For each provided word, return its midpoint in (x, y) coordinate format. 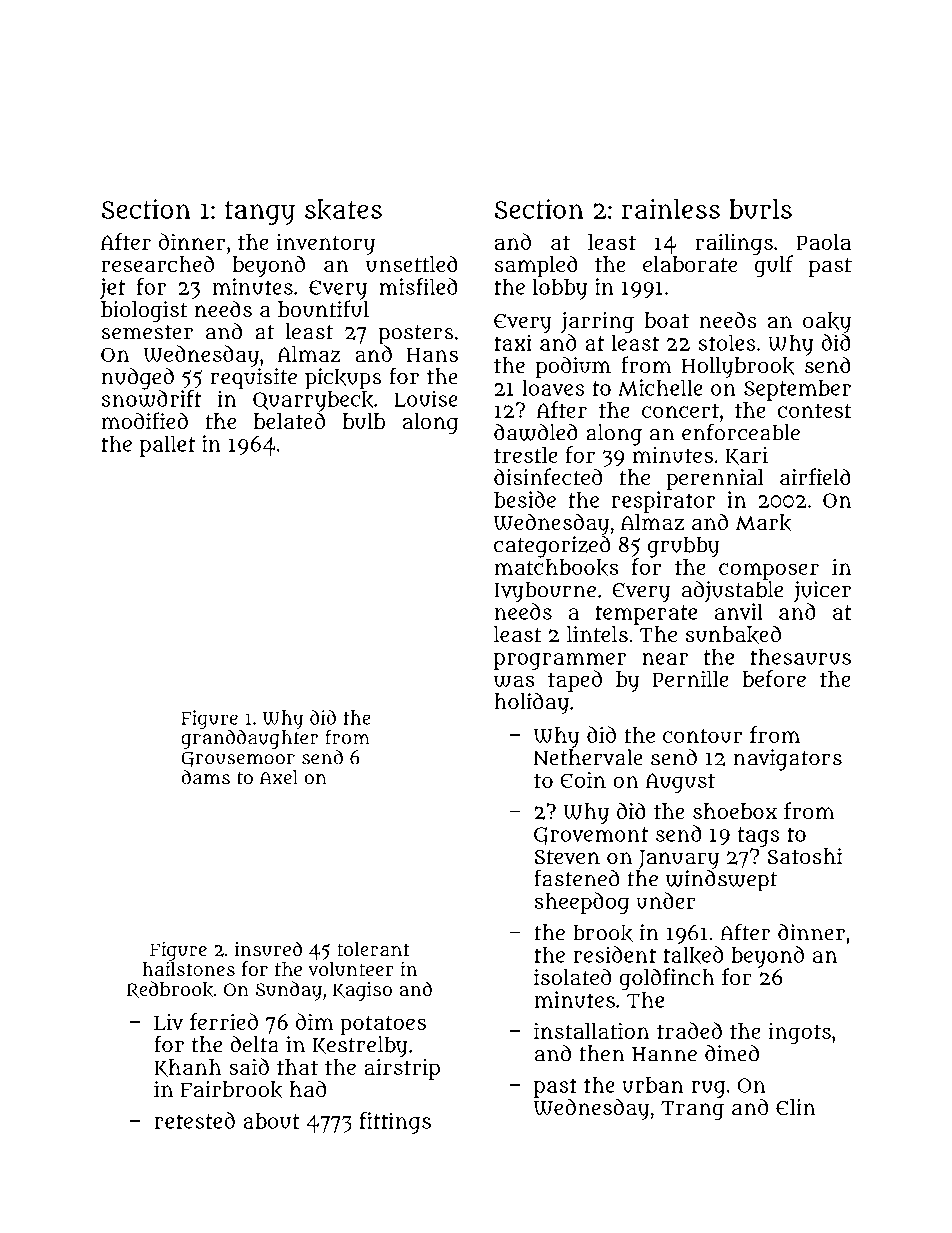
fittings (395, 1123)
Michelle (660, 387)
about (271, 1121)
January (679, 859)
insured (268, 948)
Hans (432, 355)
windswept (721, 881)
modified (144, 420)
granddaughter (249, 739)
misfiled (418, 286)
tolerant (373, 949)
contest (815, 410)
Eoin (583, 779)
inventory (326, 244)
